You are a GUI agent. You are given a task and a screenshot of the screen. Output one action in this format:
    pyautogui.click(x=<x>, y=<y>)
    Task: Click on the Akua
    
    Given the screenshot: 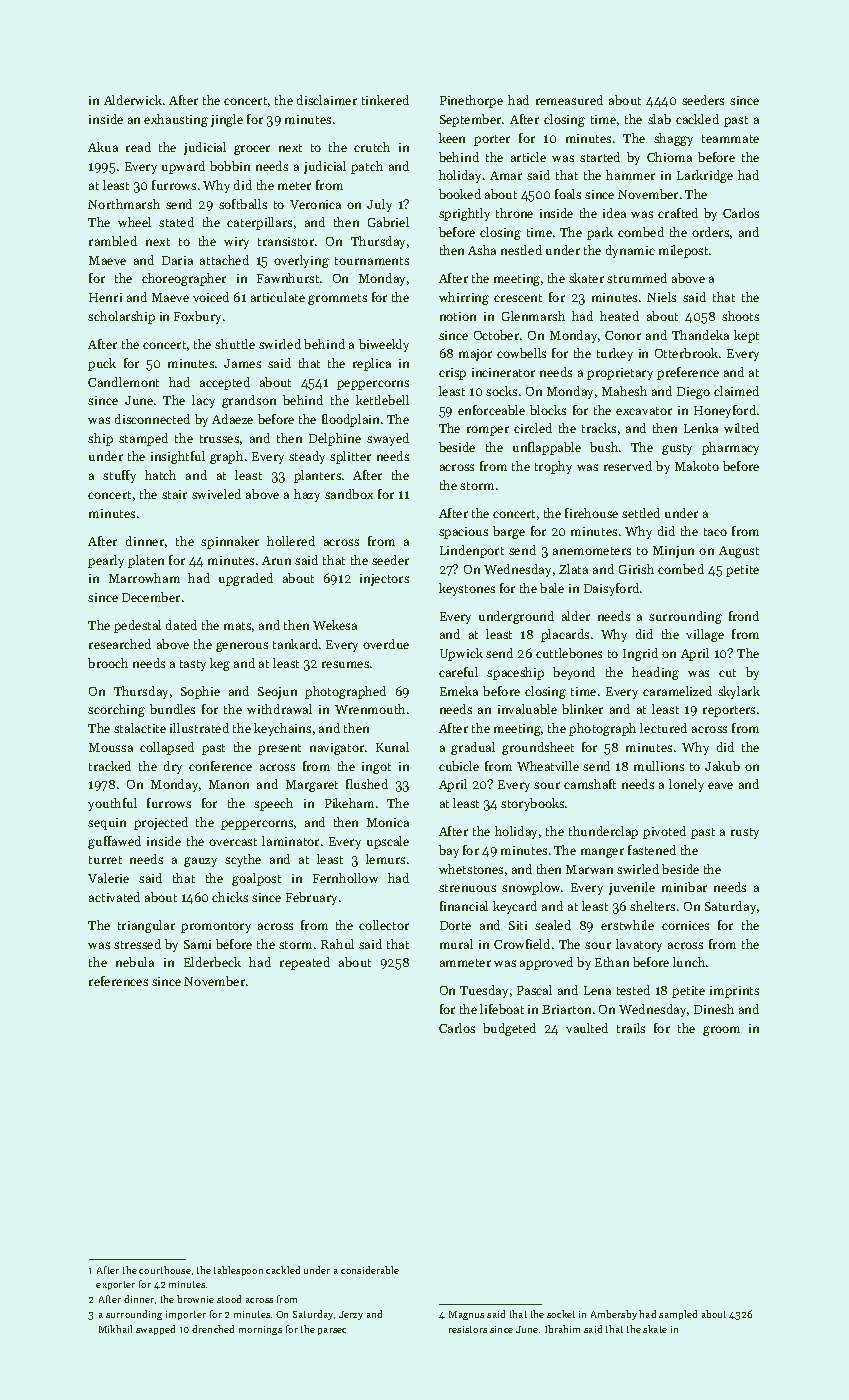 What is the action you would take?
    pyautogui.click(x=103, y=147)
